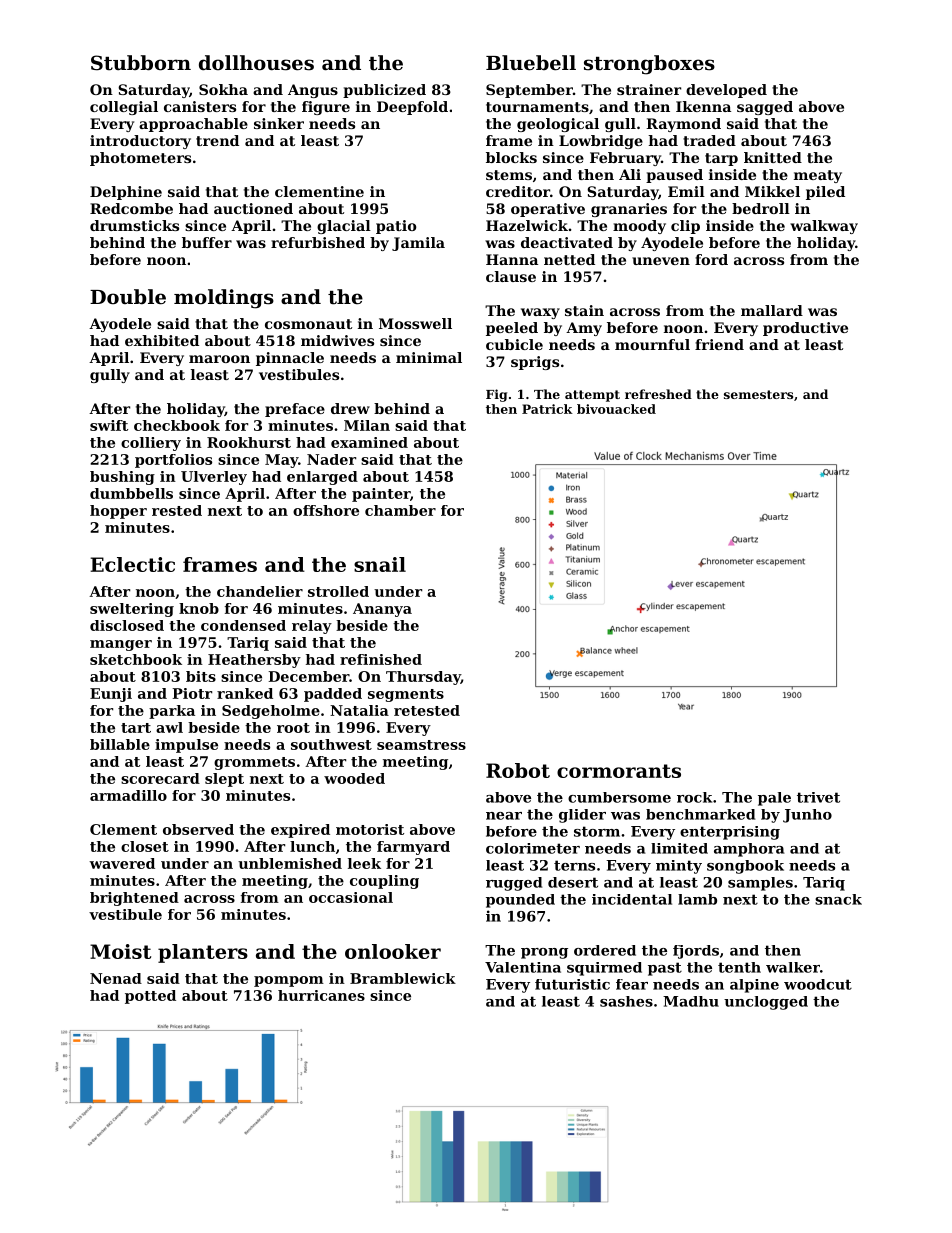 The height and width of the screenshot is (1233, 952). I want to click on refreshed, so click(658, 394).
